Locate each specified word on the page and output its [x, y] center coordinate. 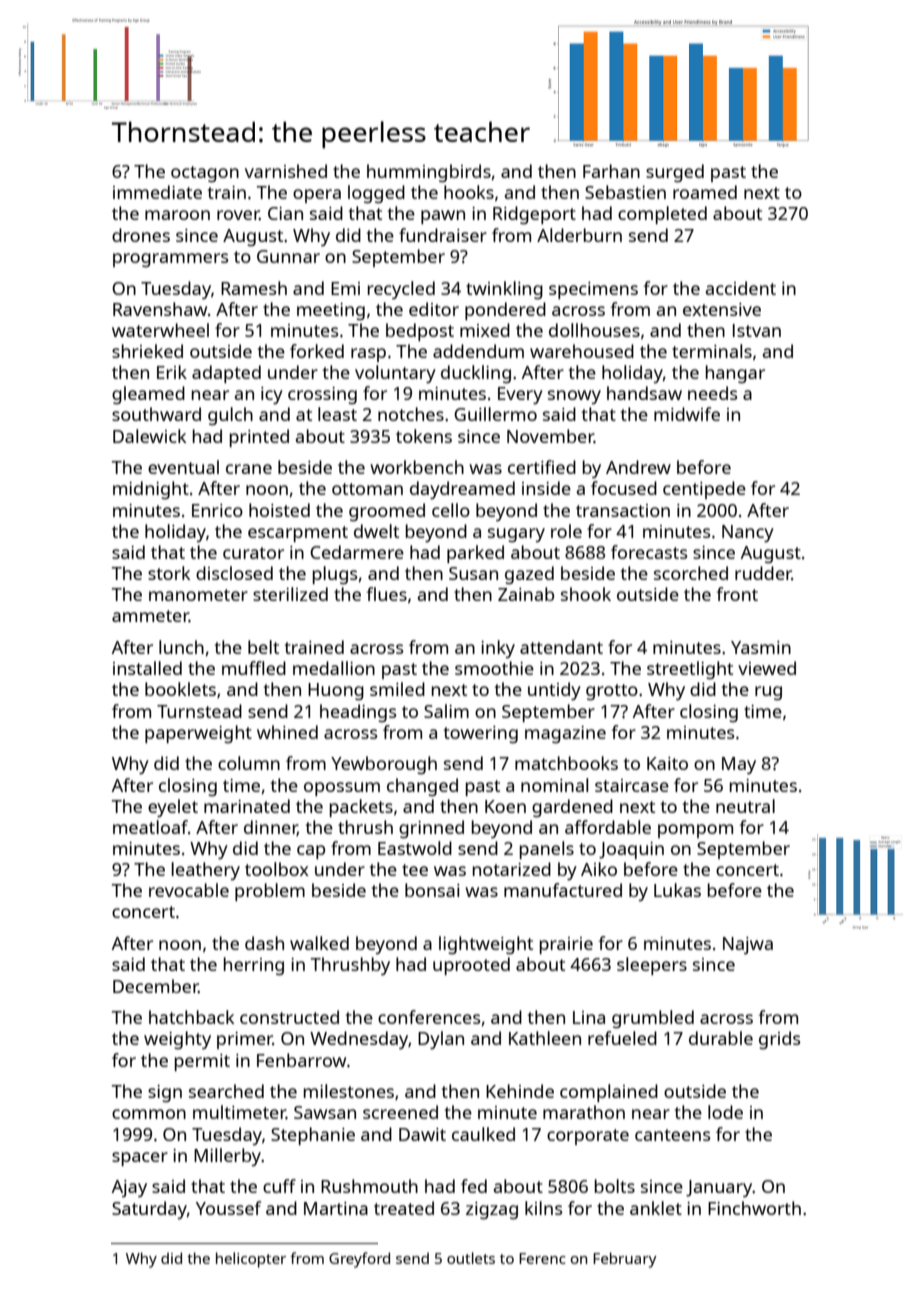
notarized [512, 869]
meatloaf [150, 827]
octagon [205, 174]
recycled [401, 290]
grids [779, 1040]
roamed [705, 192]
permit [202, 1062]
